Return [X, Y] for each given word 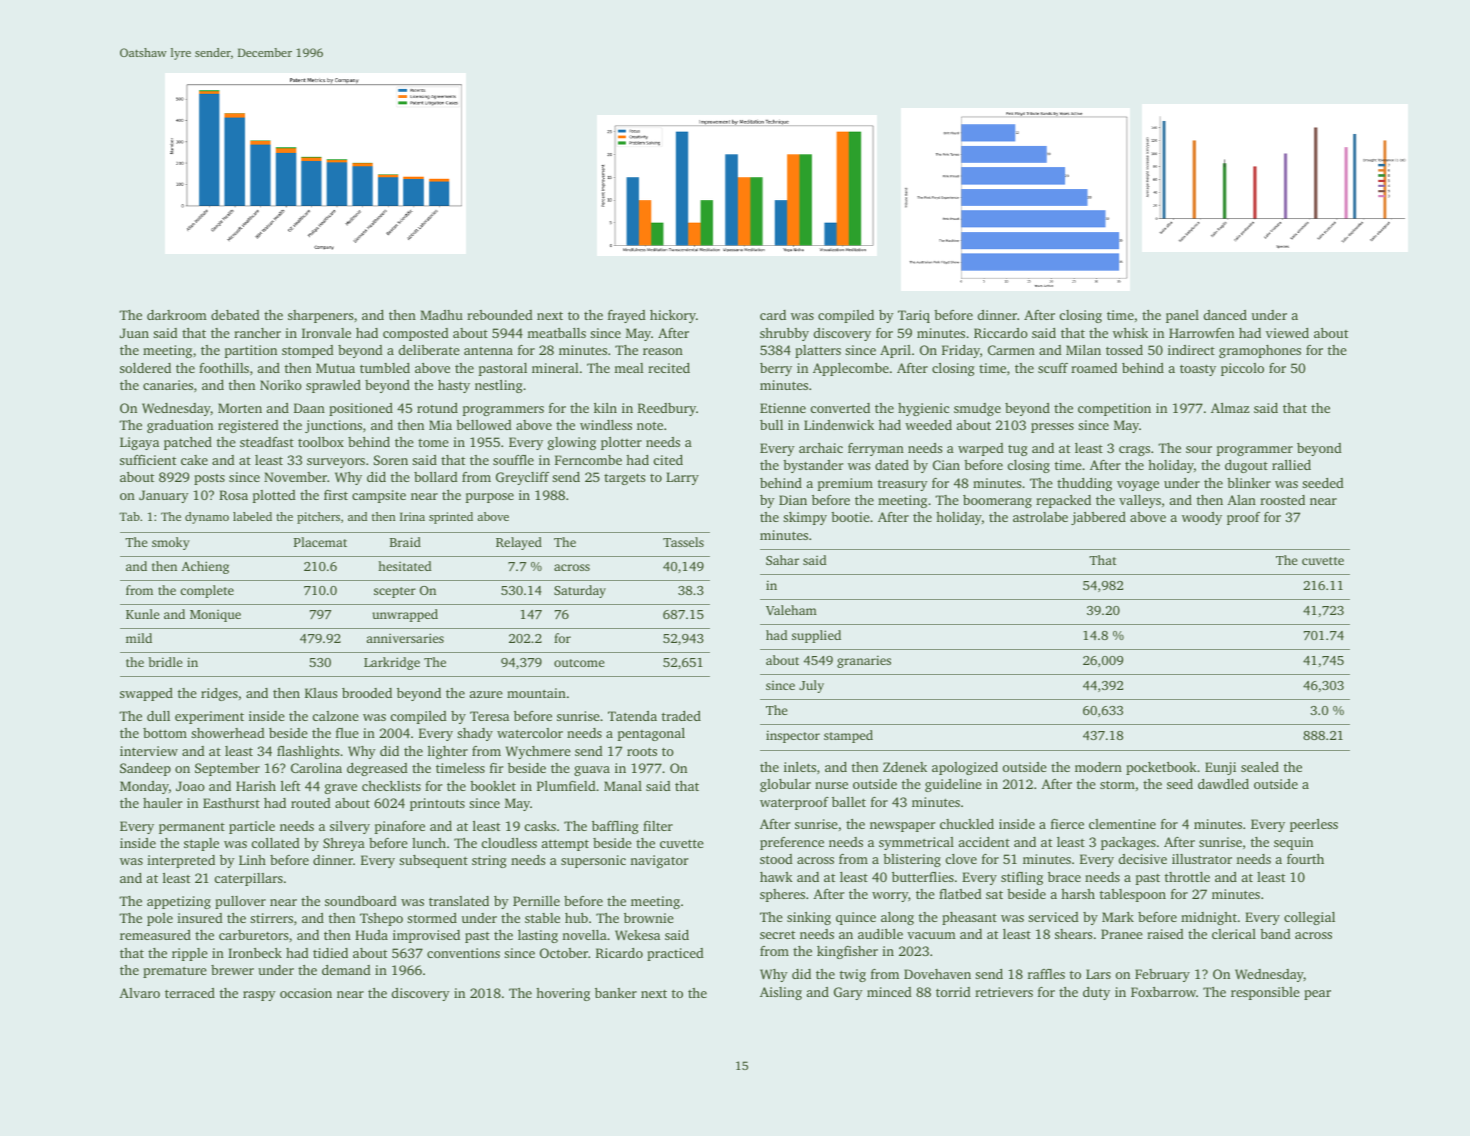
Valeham [791, 610]
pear [1317, 995]
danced [1225, 315]
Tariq [914, 316]
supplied [816, 636]
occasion [306, 993]
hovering [563, 994]
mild [139, 638]
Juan [134, 333]
